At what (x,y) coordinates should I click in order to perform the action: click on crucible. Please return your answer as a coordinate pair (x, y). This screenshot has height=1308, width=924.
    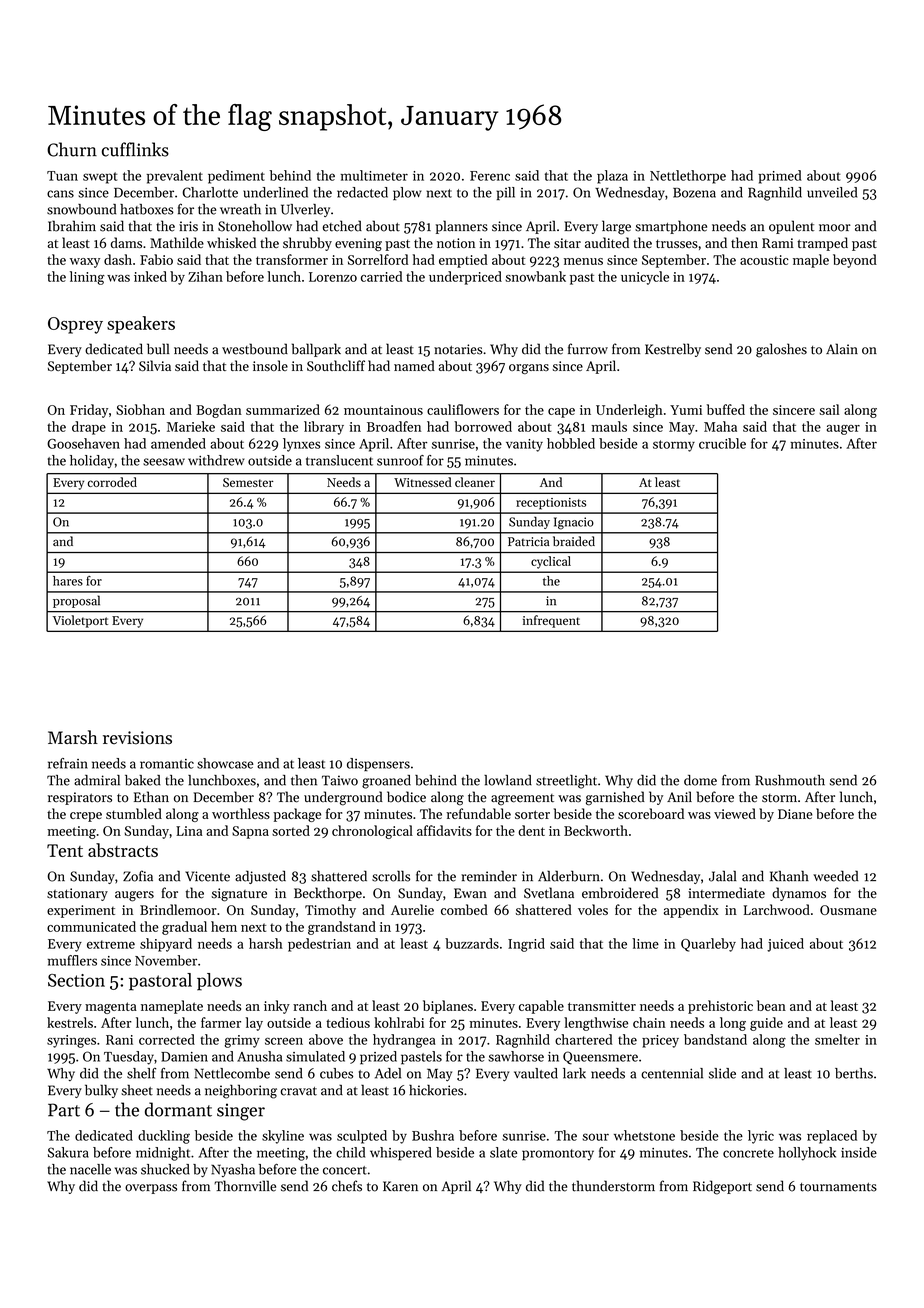
    Looking at the image, I should click on (722, 443).
